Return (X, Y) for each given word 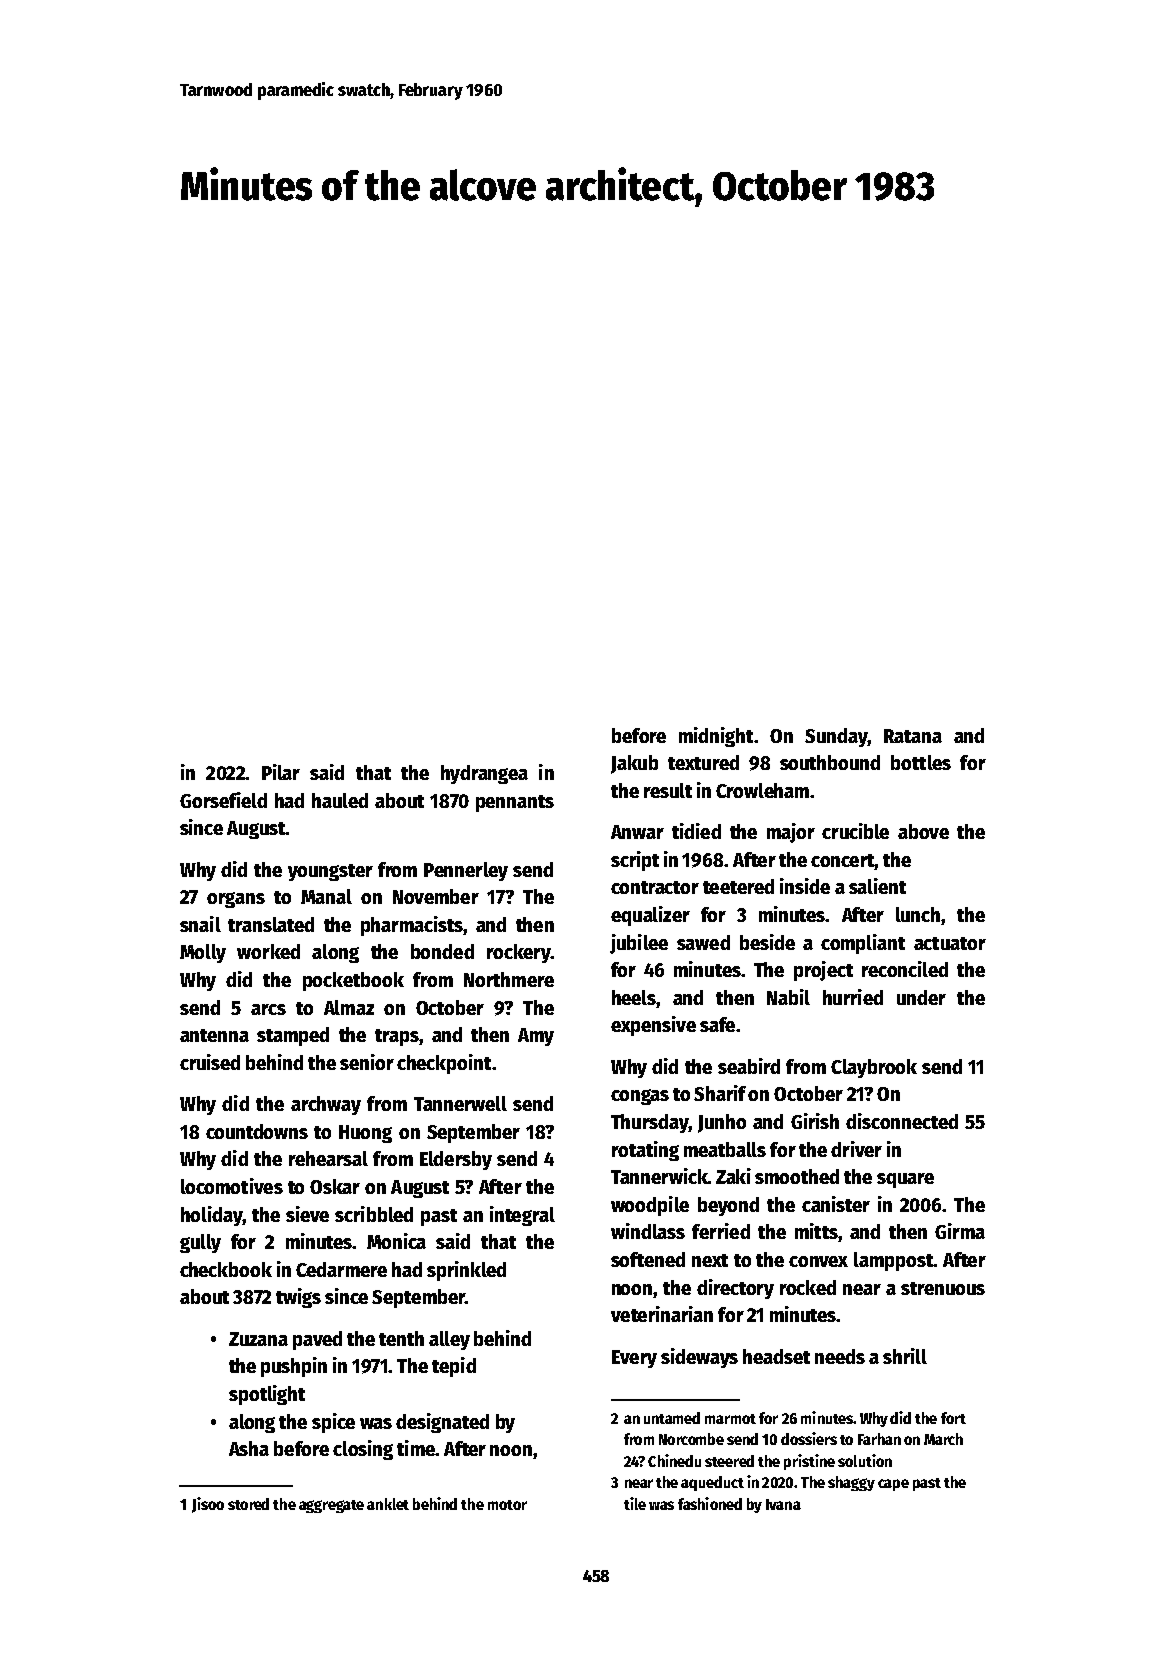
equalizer (650, 916)
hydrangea (484, 774)
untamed (672, 1418)
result (668, 790)
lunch (918, 914)
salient (877, 886)
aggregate (331, 1506)
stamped (293, 1036)
